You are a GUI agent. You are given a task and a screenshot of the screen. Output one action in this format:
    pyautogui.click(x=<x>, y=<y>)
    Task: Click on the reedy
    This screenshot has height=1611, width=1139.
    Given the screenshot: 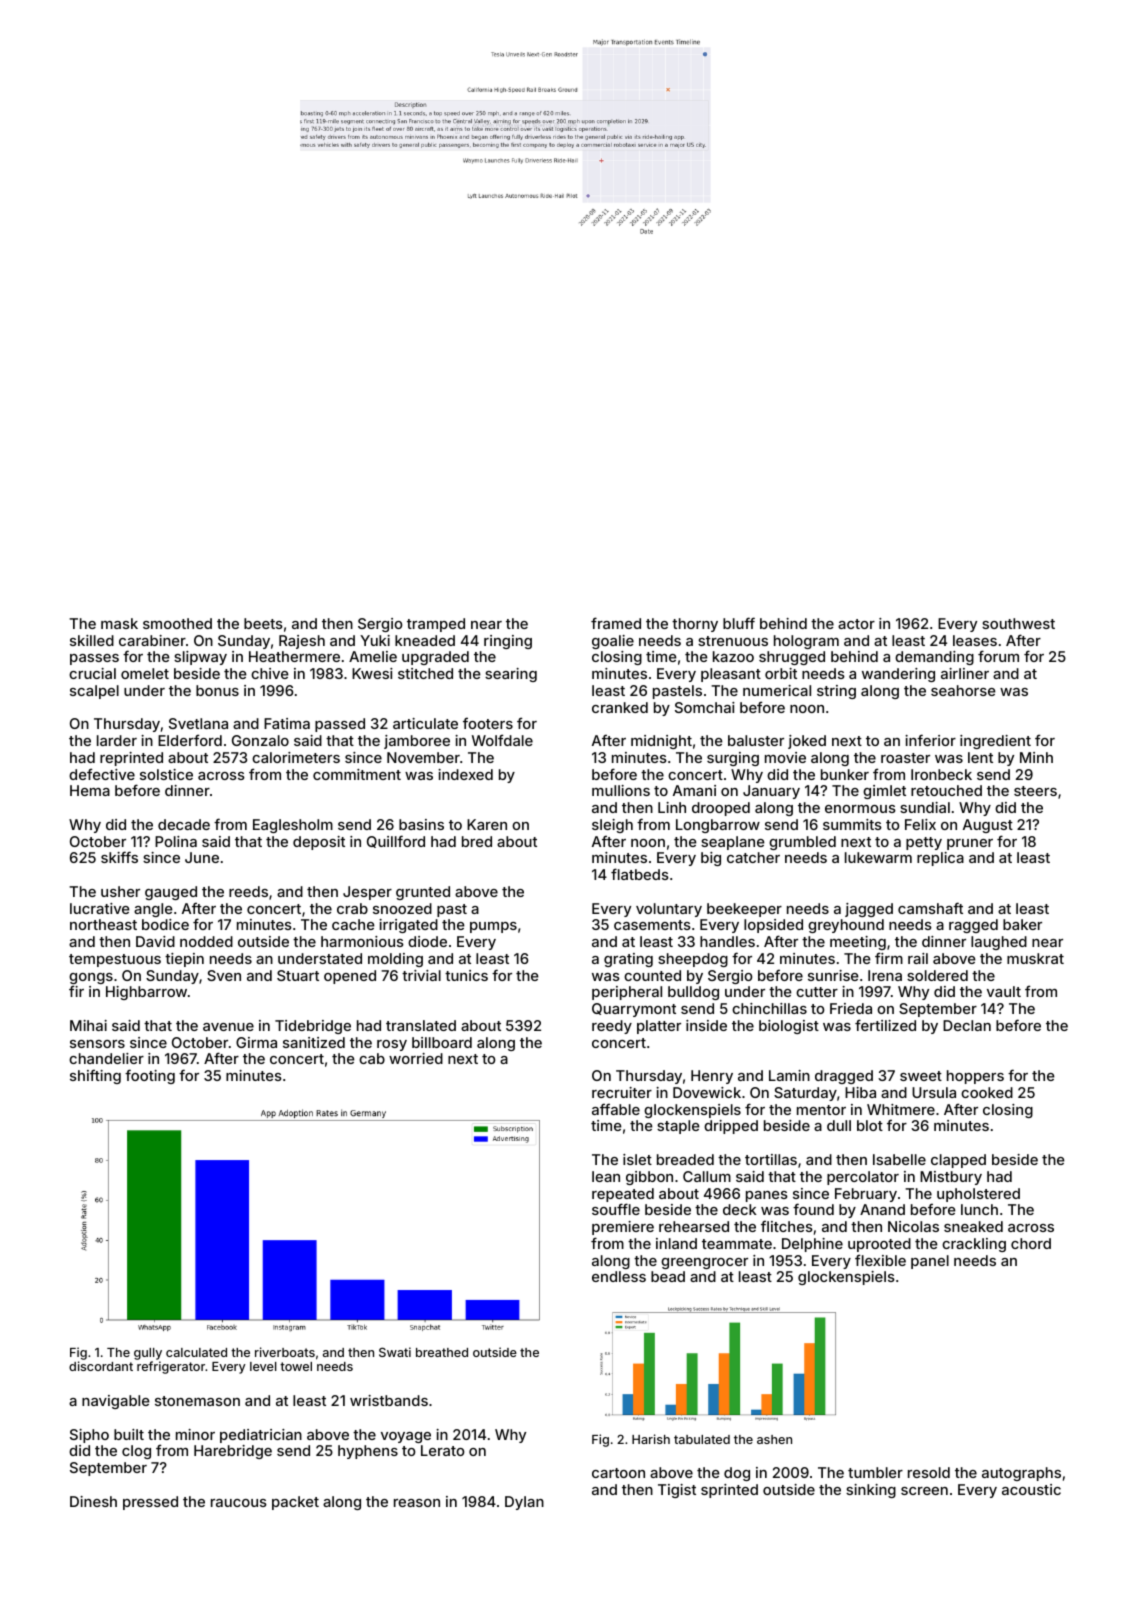 What is the action you would take?
    pyautogui.click(x=612, y=1027)
